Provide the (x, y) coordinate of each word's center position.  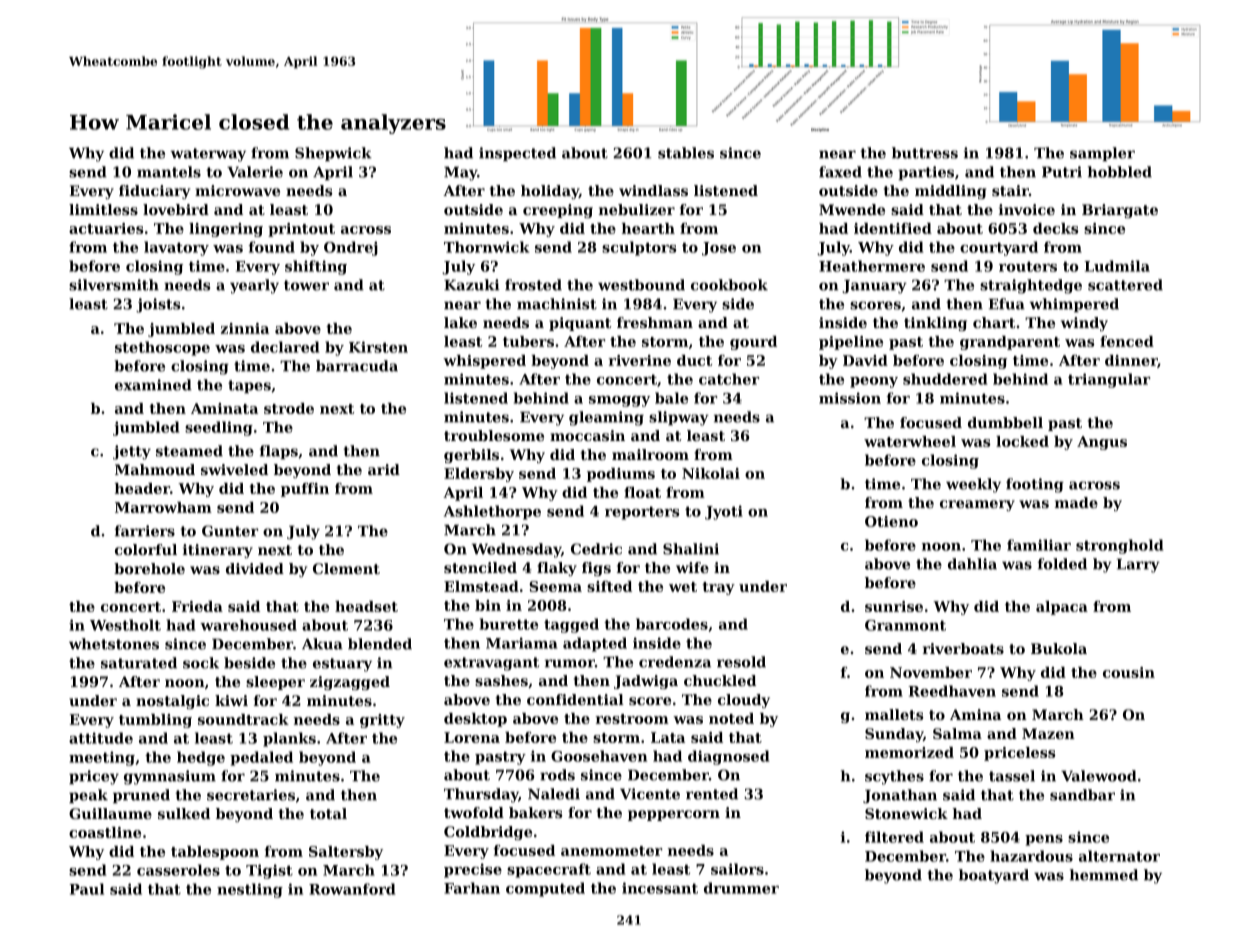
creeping (558, 211)
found (271, 247)
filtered (894, 837)
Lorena (472, 737)
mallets (894, 714)
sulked (184, 813)
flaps (279, 452)
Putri (1062, 172)
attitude (101, 738)
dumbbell (1005, 422)
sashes (501, 680)
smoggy (619, 401)
